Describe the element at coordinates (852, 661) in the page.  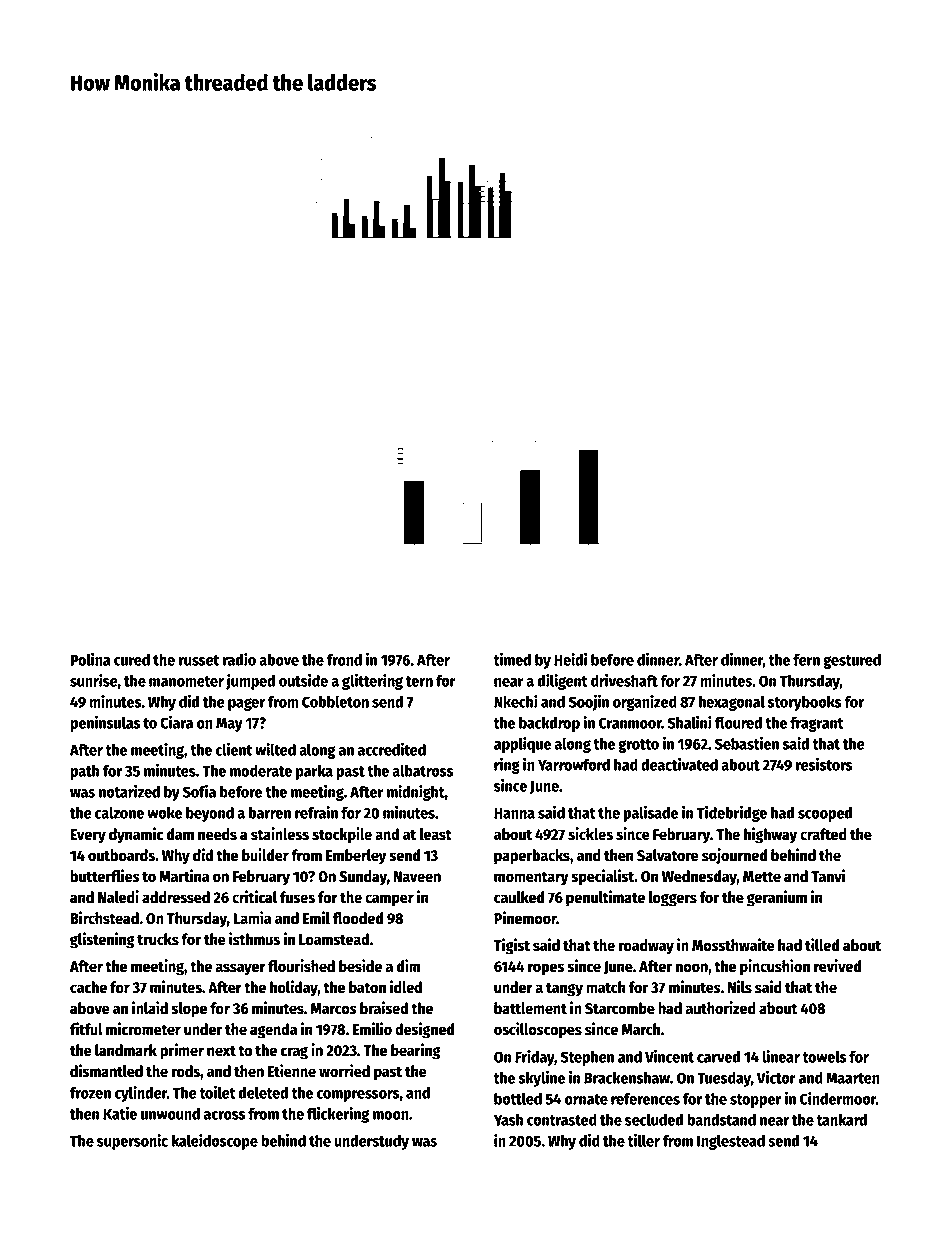
I see `gestured` at that location.
